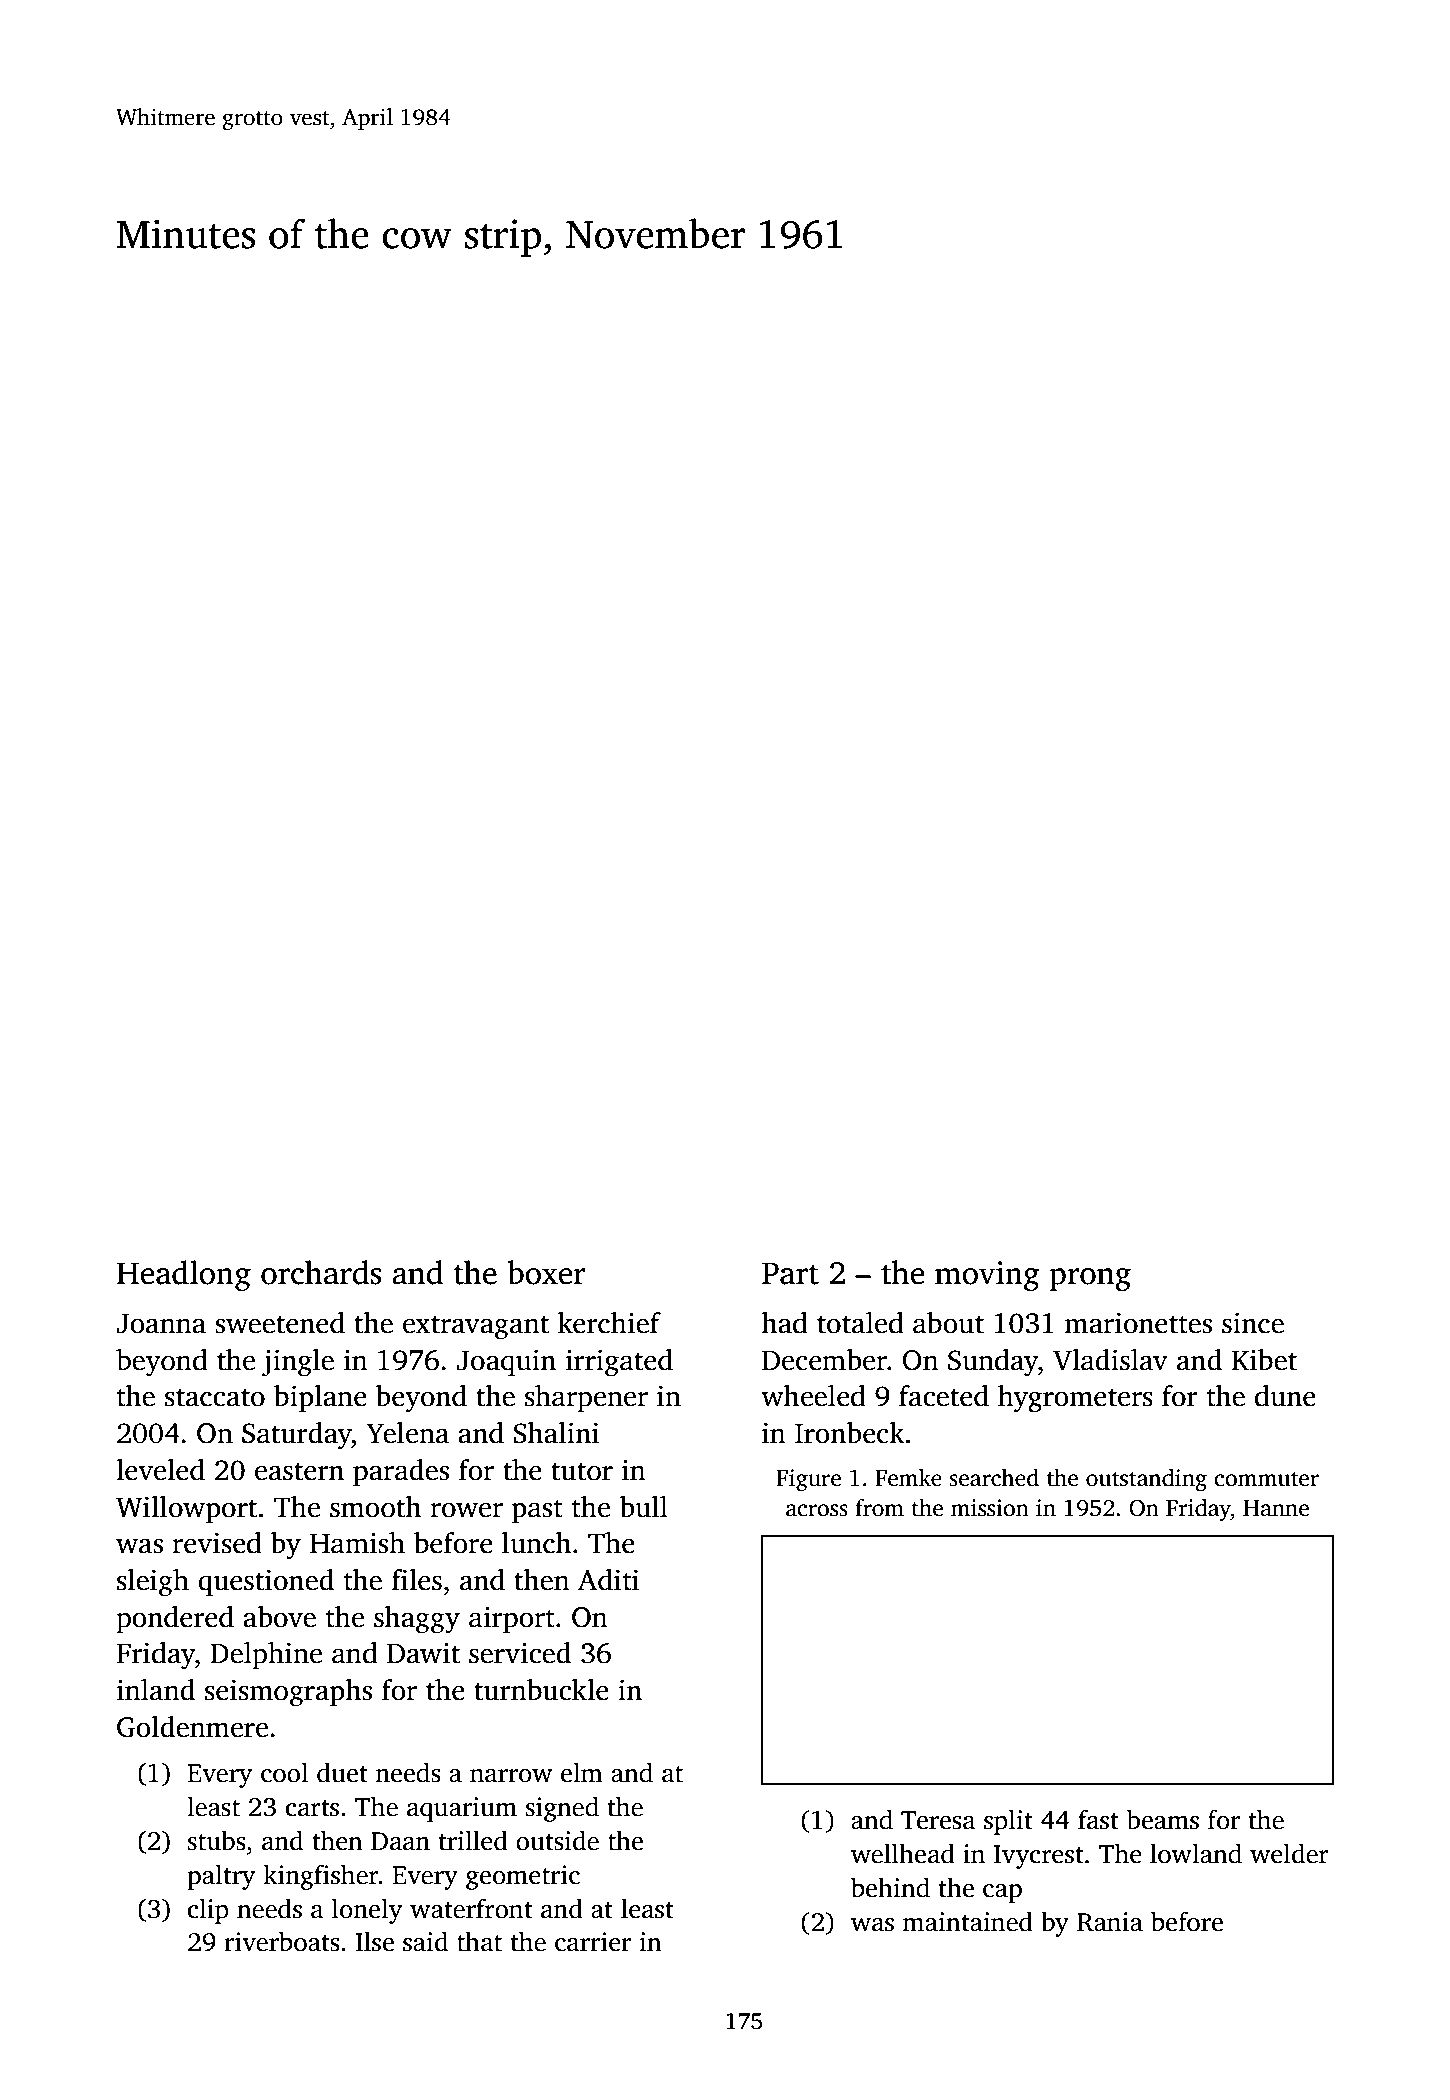 The height and width of the screenshot is (2100, 1450). I want to click on past, so click(537, 1511).
